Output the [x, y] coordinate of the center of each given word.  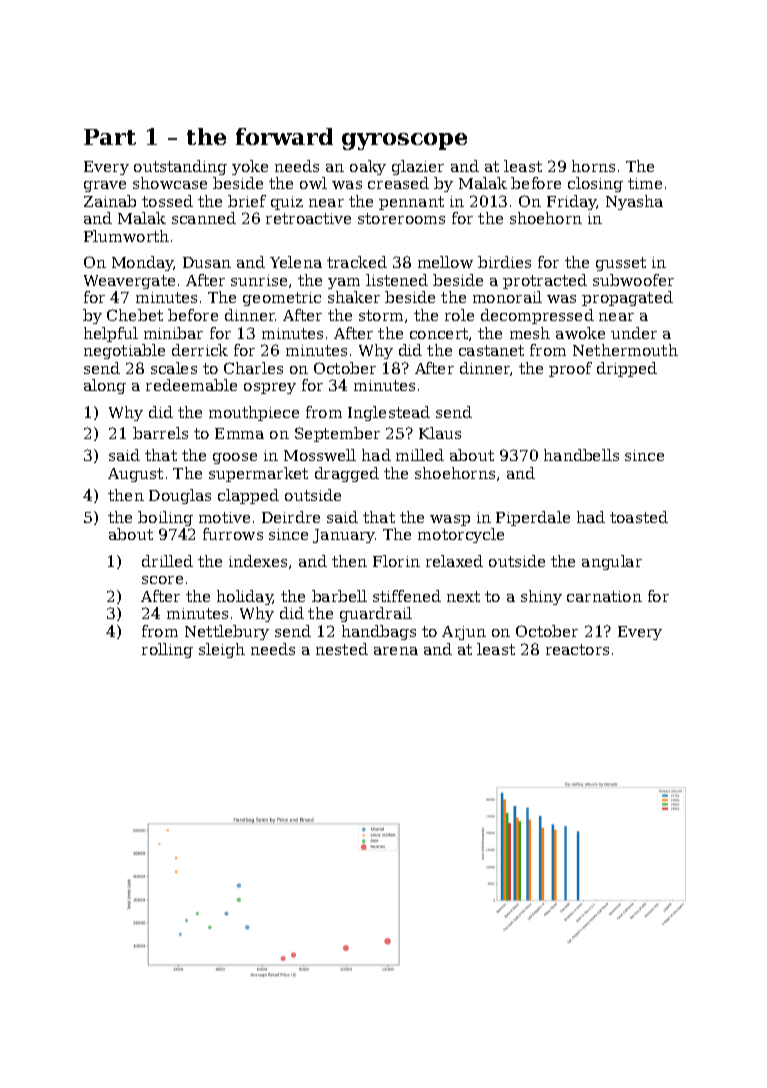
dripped [627, 369]
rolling [167, 650]
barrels [160, 433]
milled [420, 455]
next [463, 596]
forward [284, 136]
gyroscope [404, 141]
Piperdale [533, 518]
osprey [270, 388]
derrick [200, 350]
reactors [577, 649]
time [645, 183]
